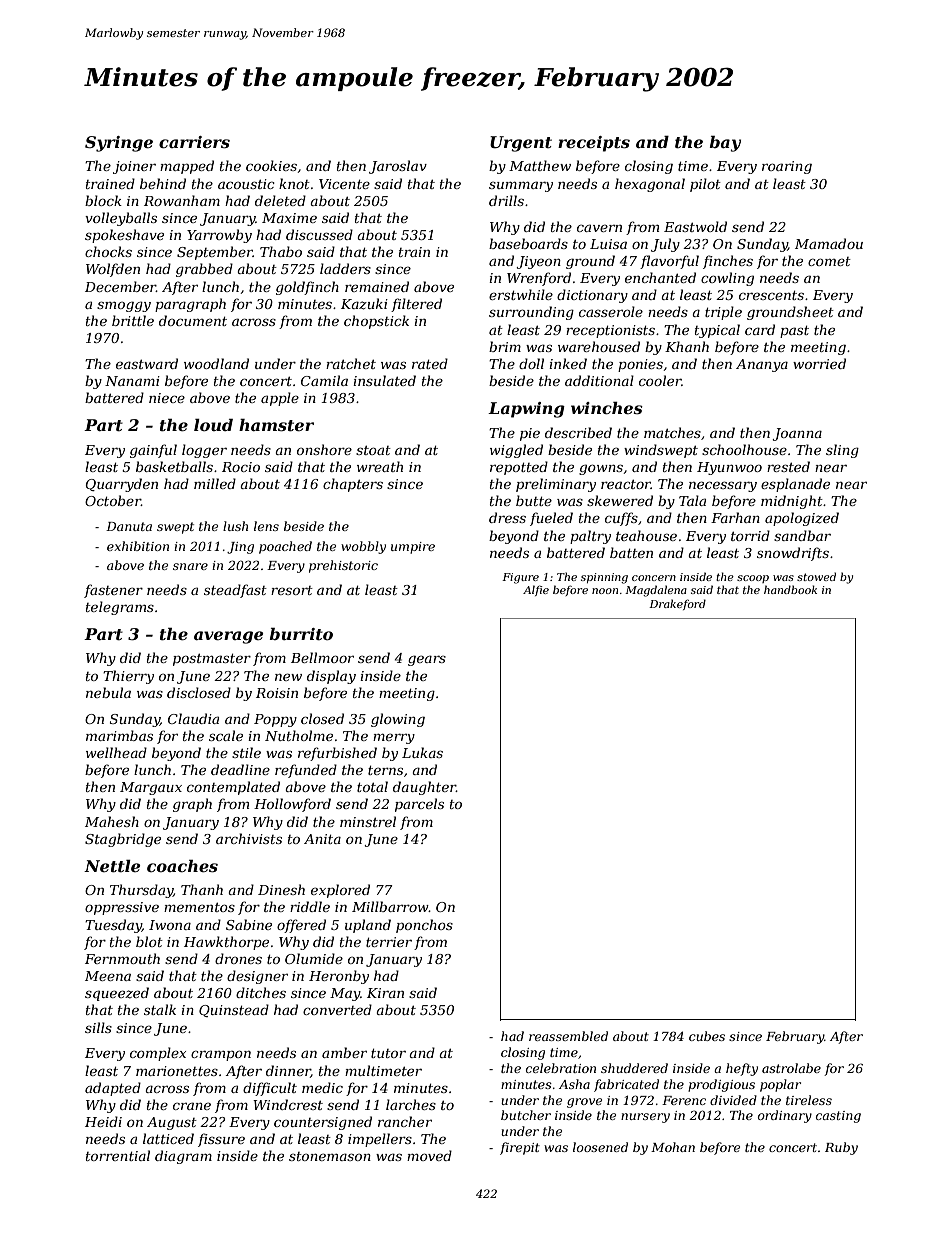  What do you see at coordinates (113, 591) in the page?
I see `fastener` at bounding box center [113, 591].
